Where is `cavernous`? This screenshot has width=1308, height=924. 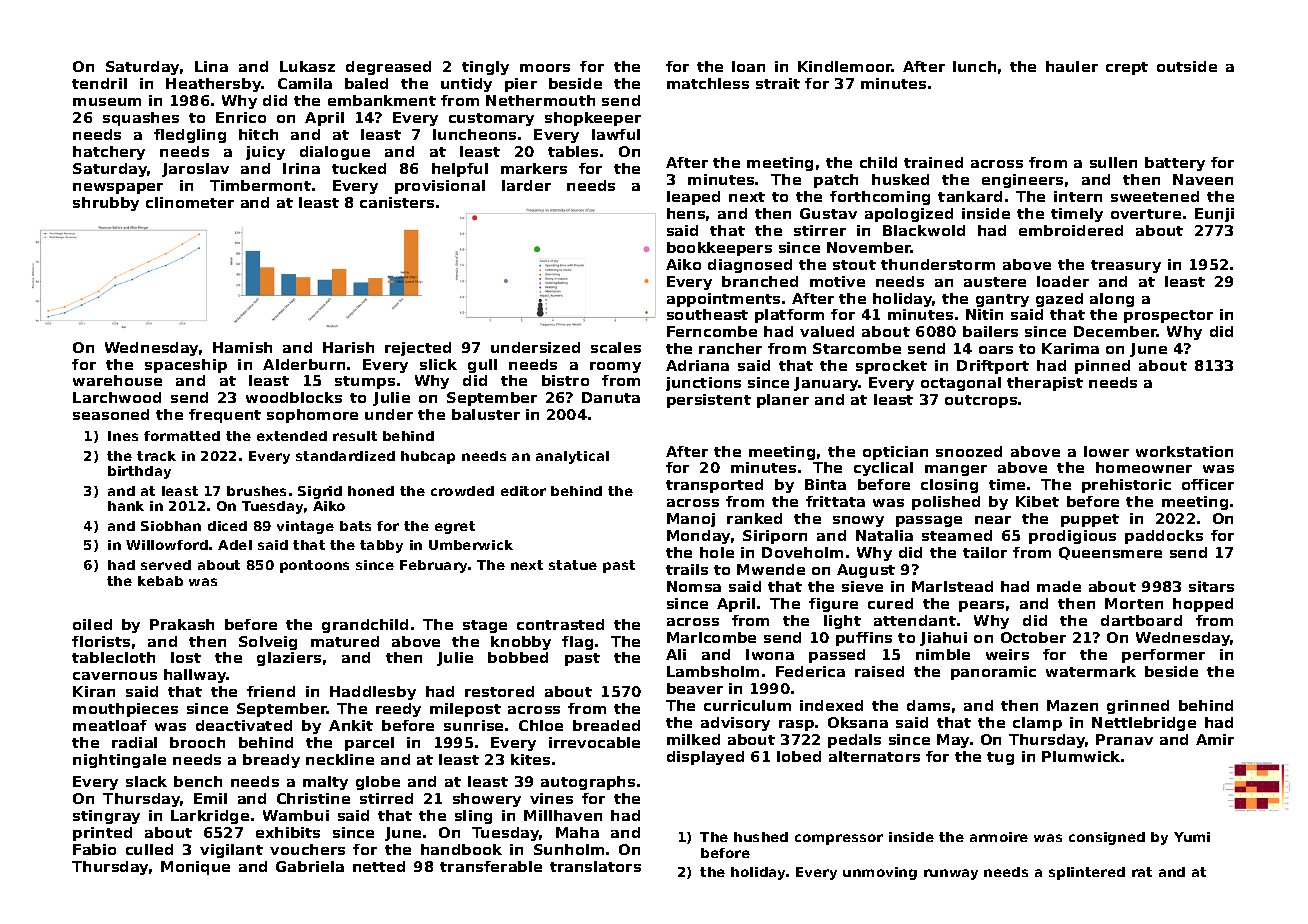
cavernous is located at coordinates (115, 676).
